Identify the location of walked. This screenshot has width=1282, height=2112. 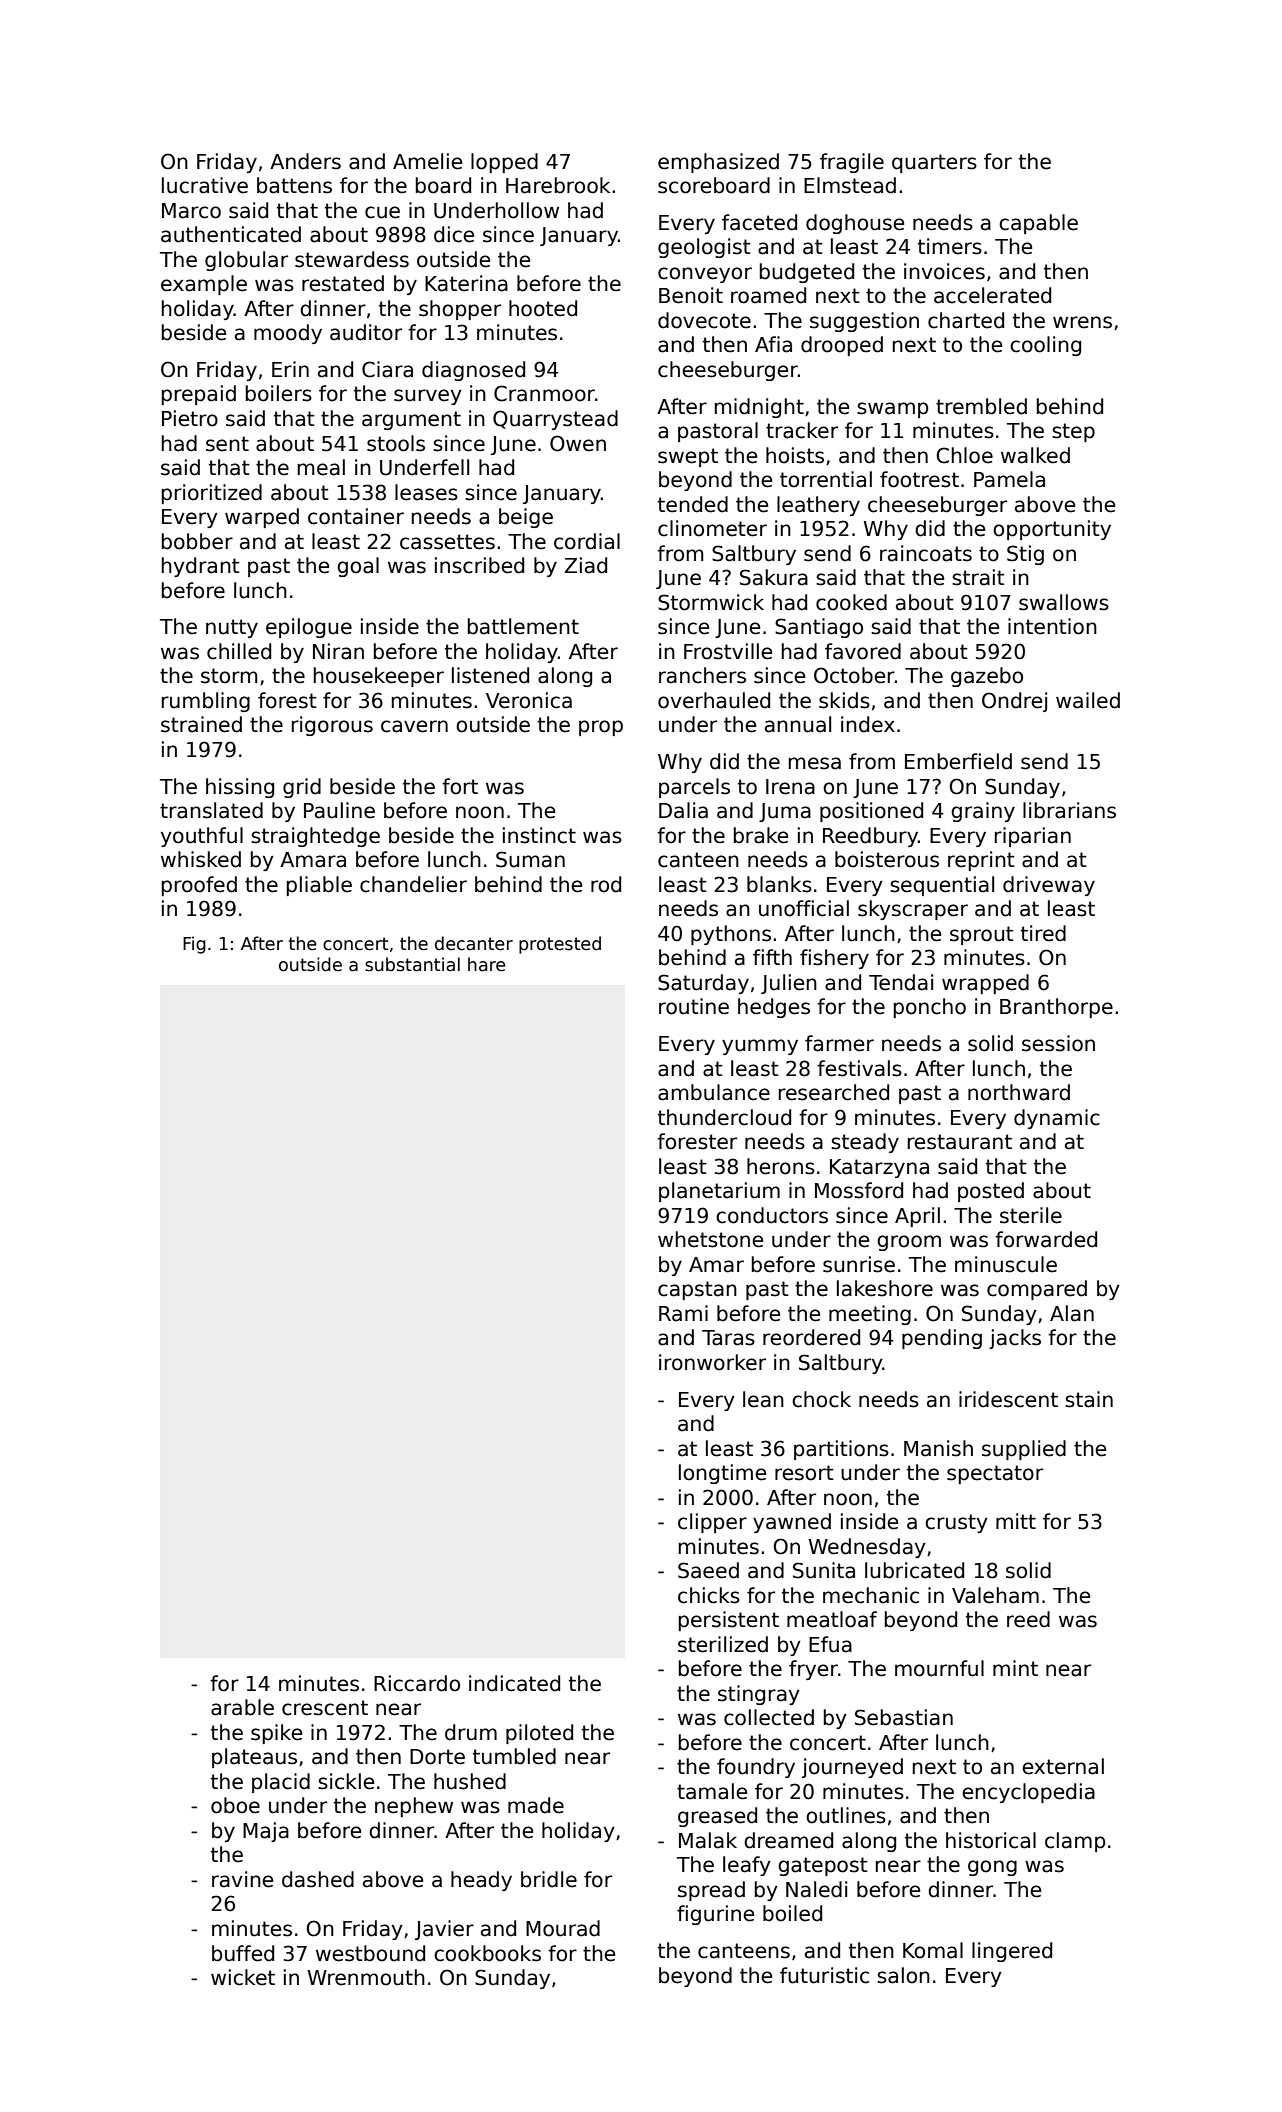
(1035, 455).
